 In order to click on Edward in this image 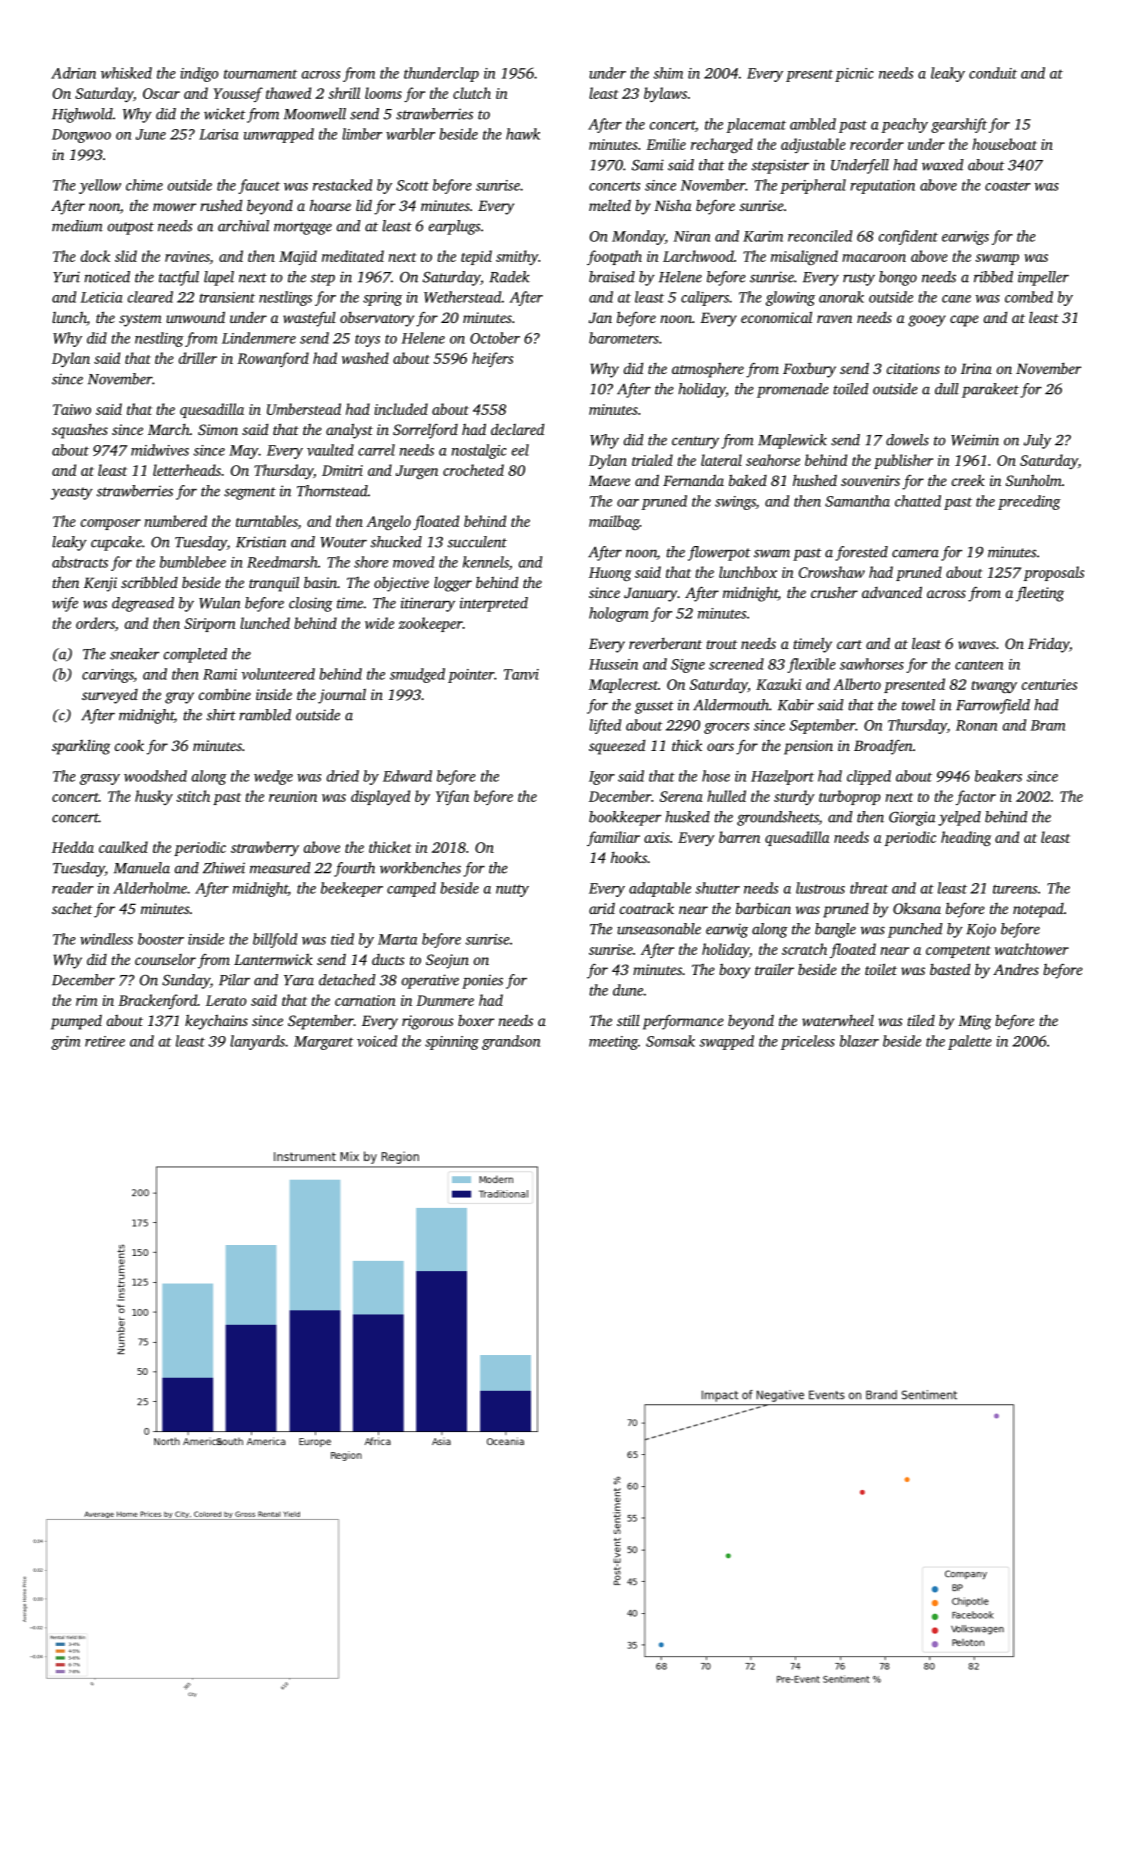, I will do `click(407, 776)`.
